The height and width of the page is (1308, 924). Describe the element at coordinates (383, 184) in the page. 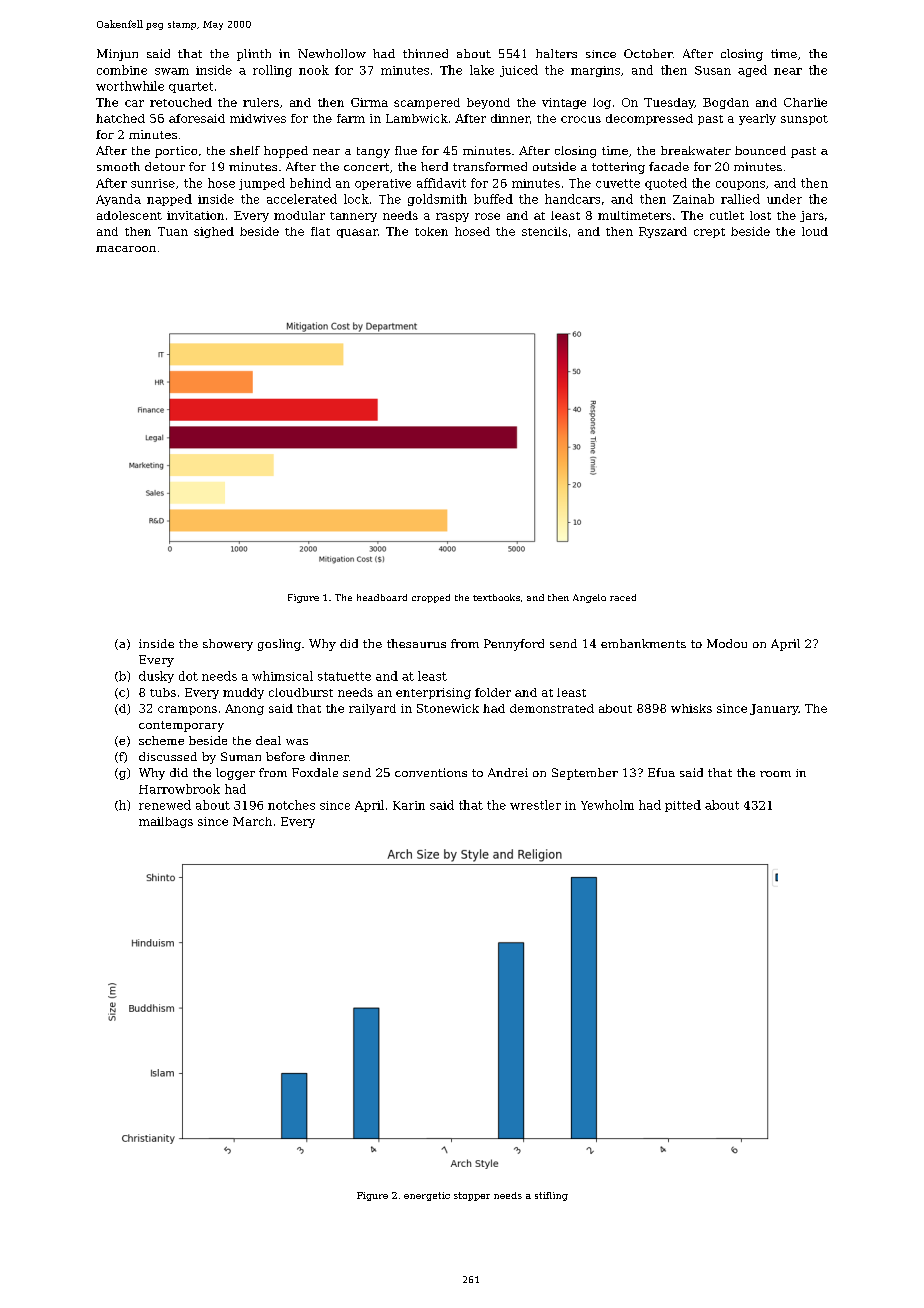

I see `operative` at that location.
